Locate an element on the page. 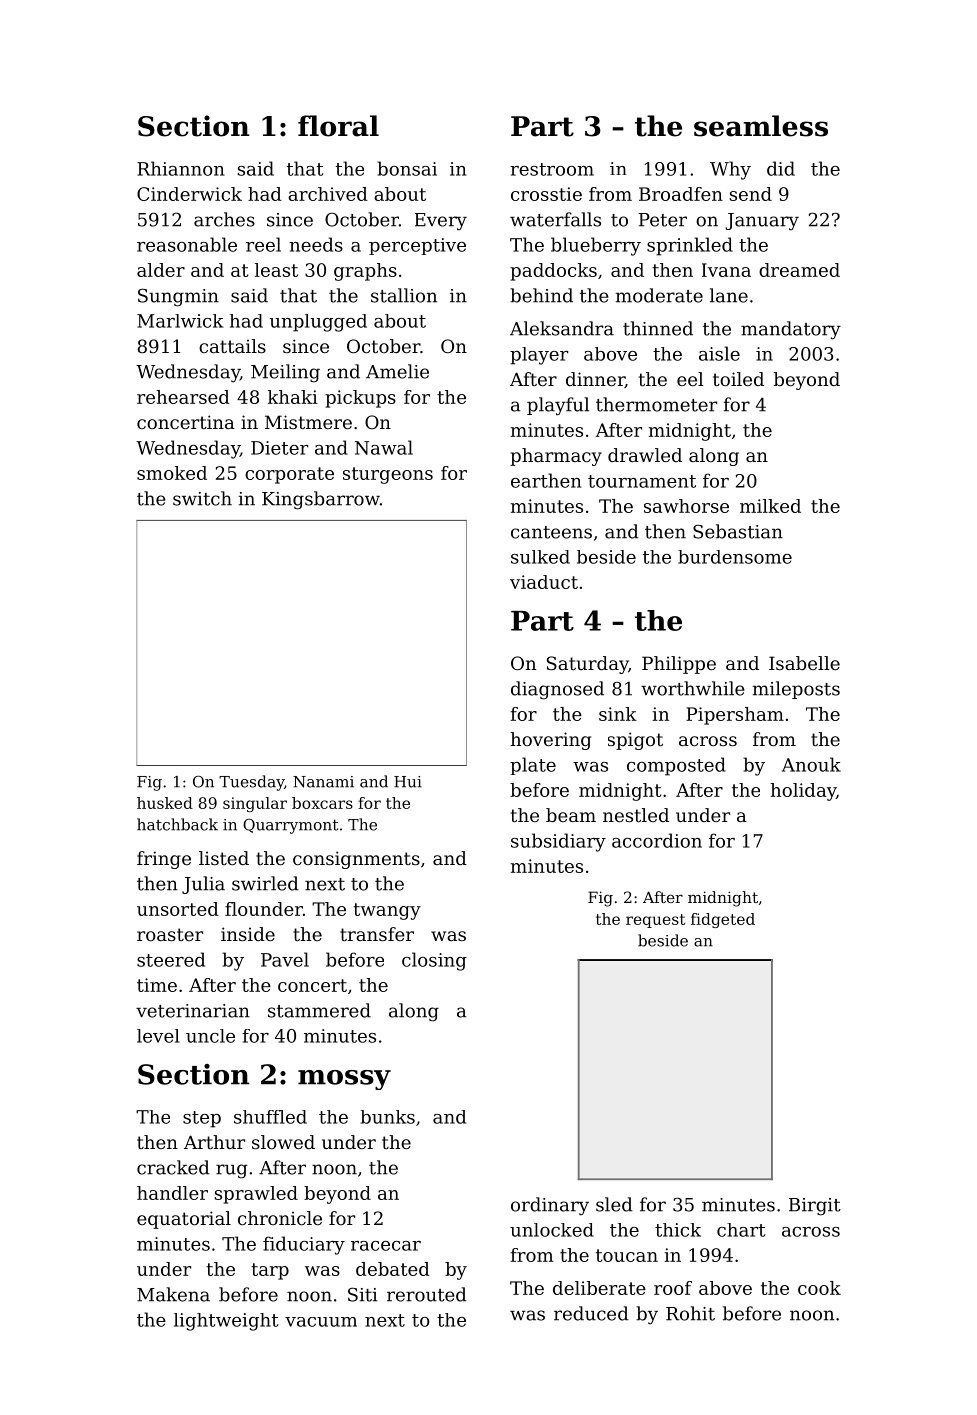  husked is located at coordinates (165, 803).
